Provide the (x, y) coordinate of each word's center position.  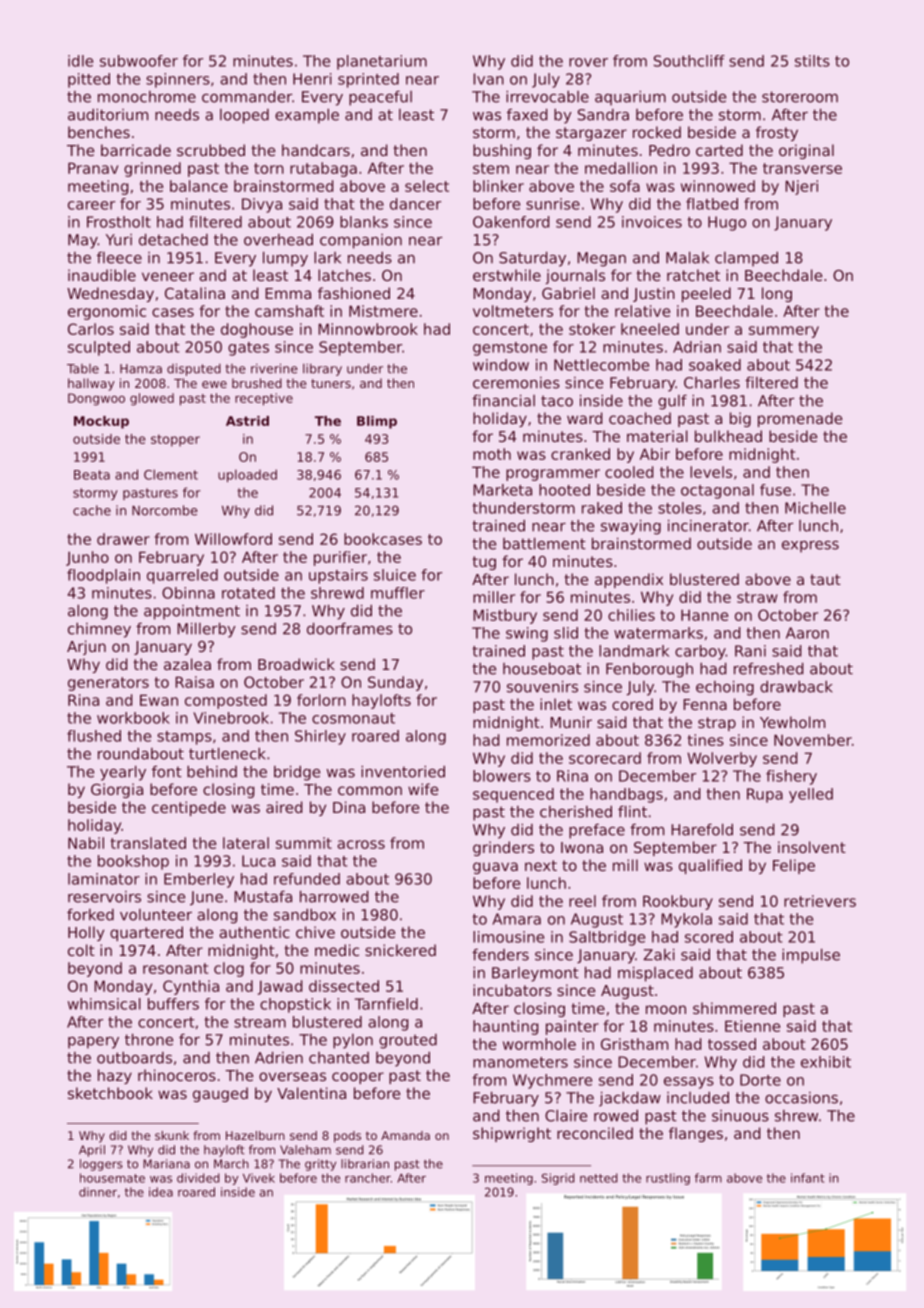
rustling (668, 1179)
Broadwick (296, 664)
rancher (368, 1178)
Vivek (259, 1178)
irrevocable (547, 96)
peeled (706, 294)
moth (492, 454)
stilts (812, 61)
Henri (312, 79)
